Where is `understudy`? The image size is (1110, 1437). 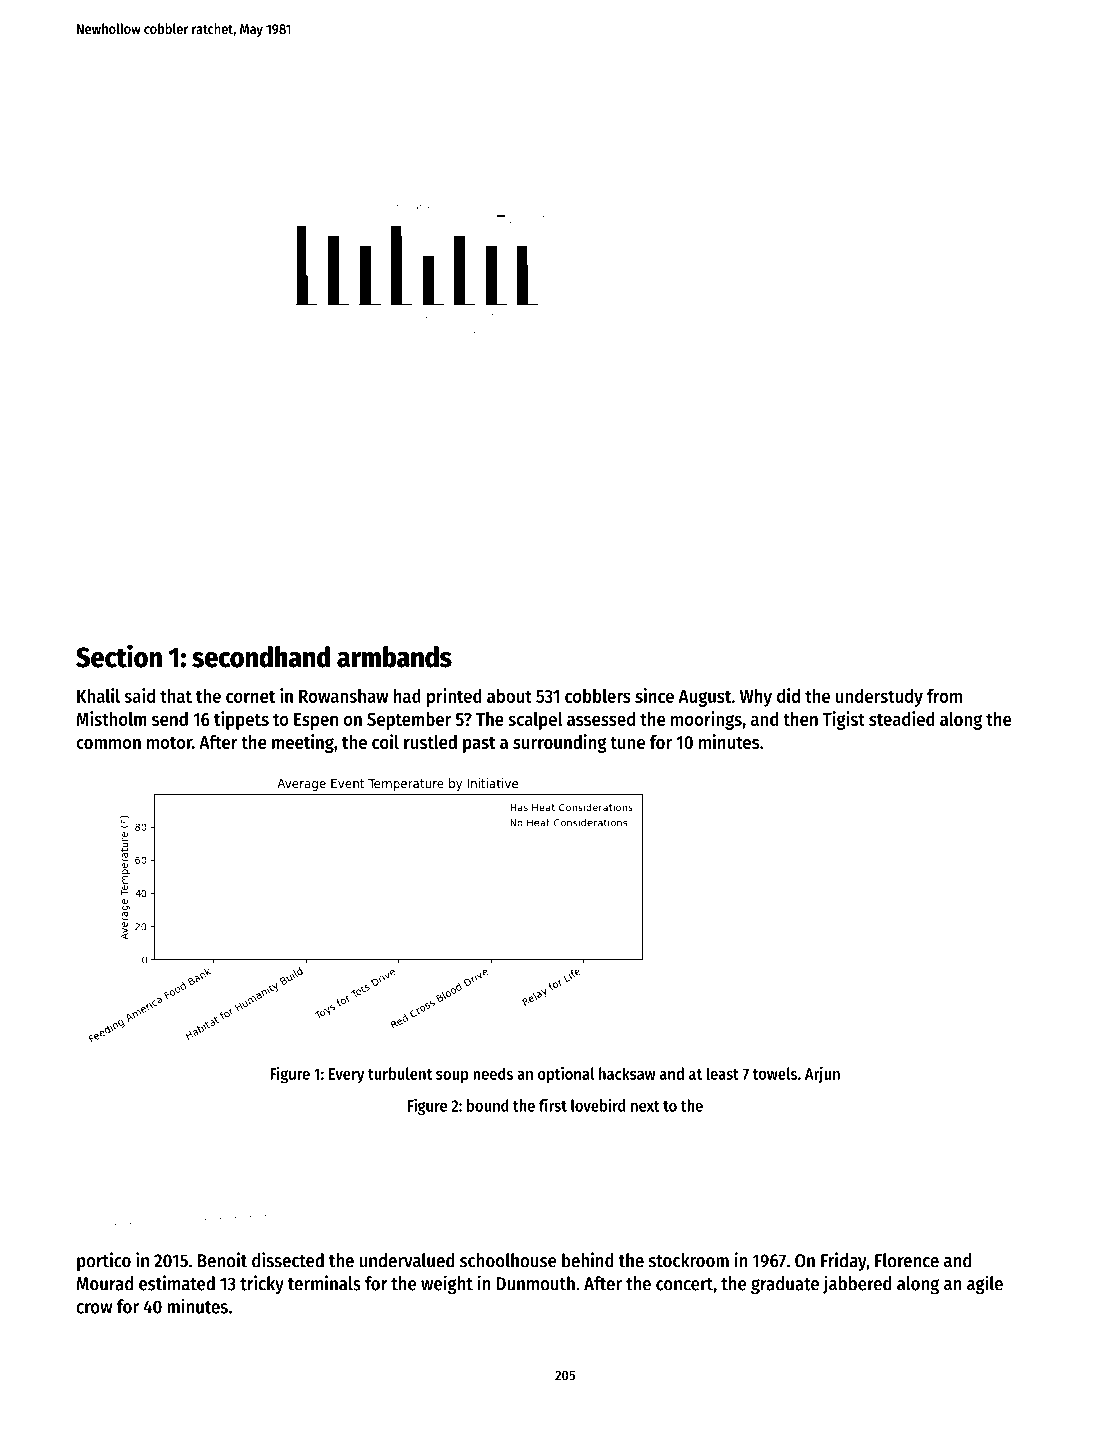
understudy is located at coordinates (879, 698).
